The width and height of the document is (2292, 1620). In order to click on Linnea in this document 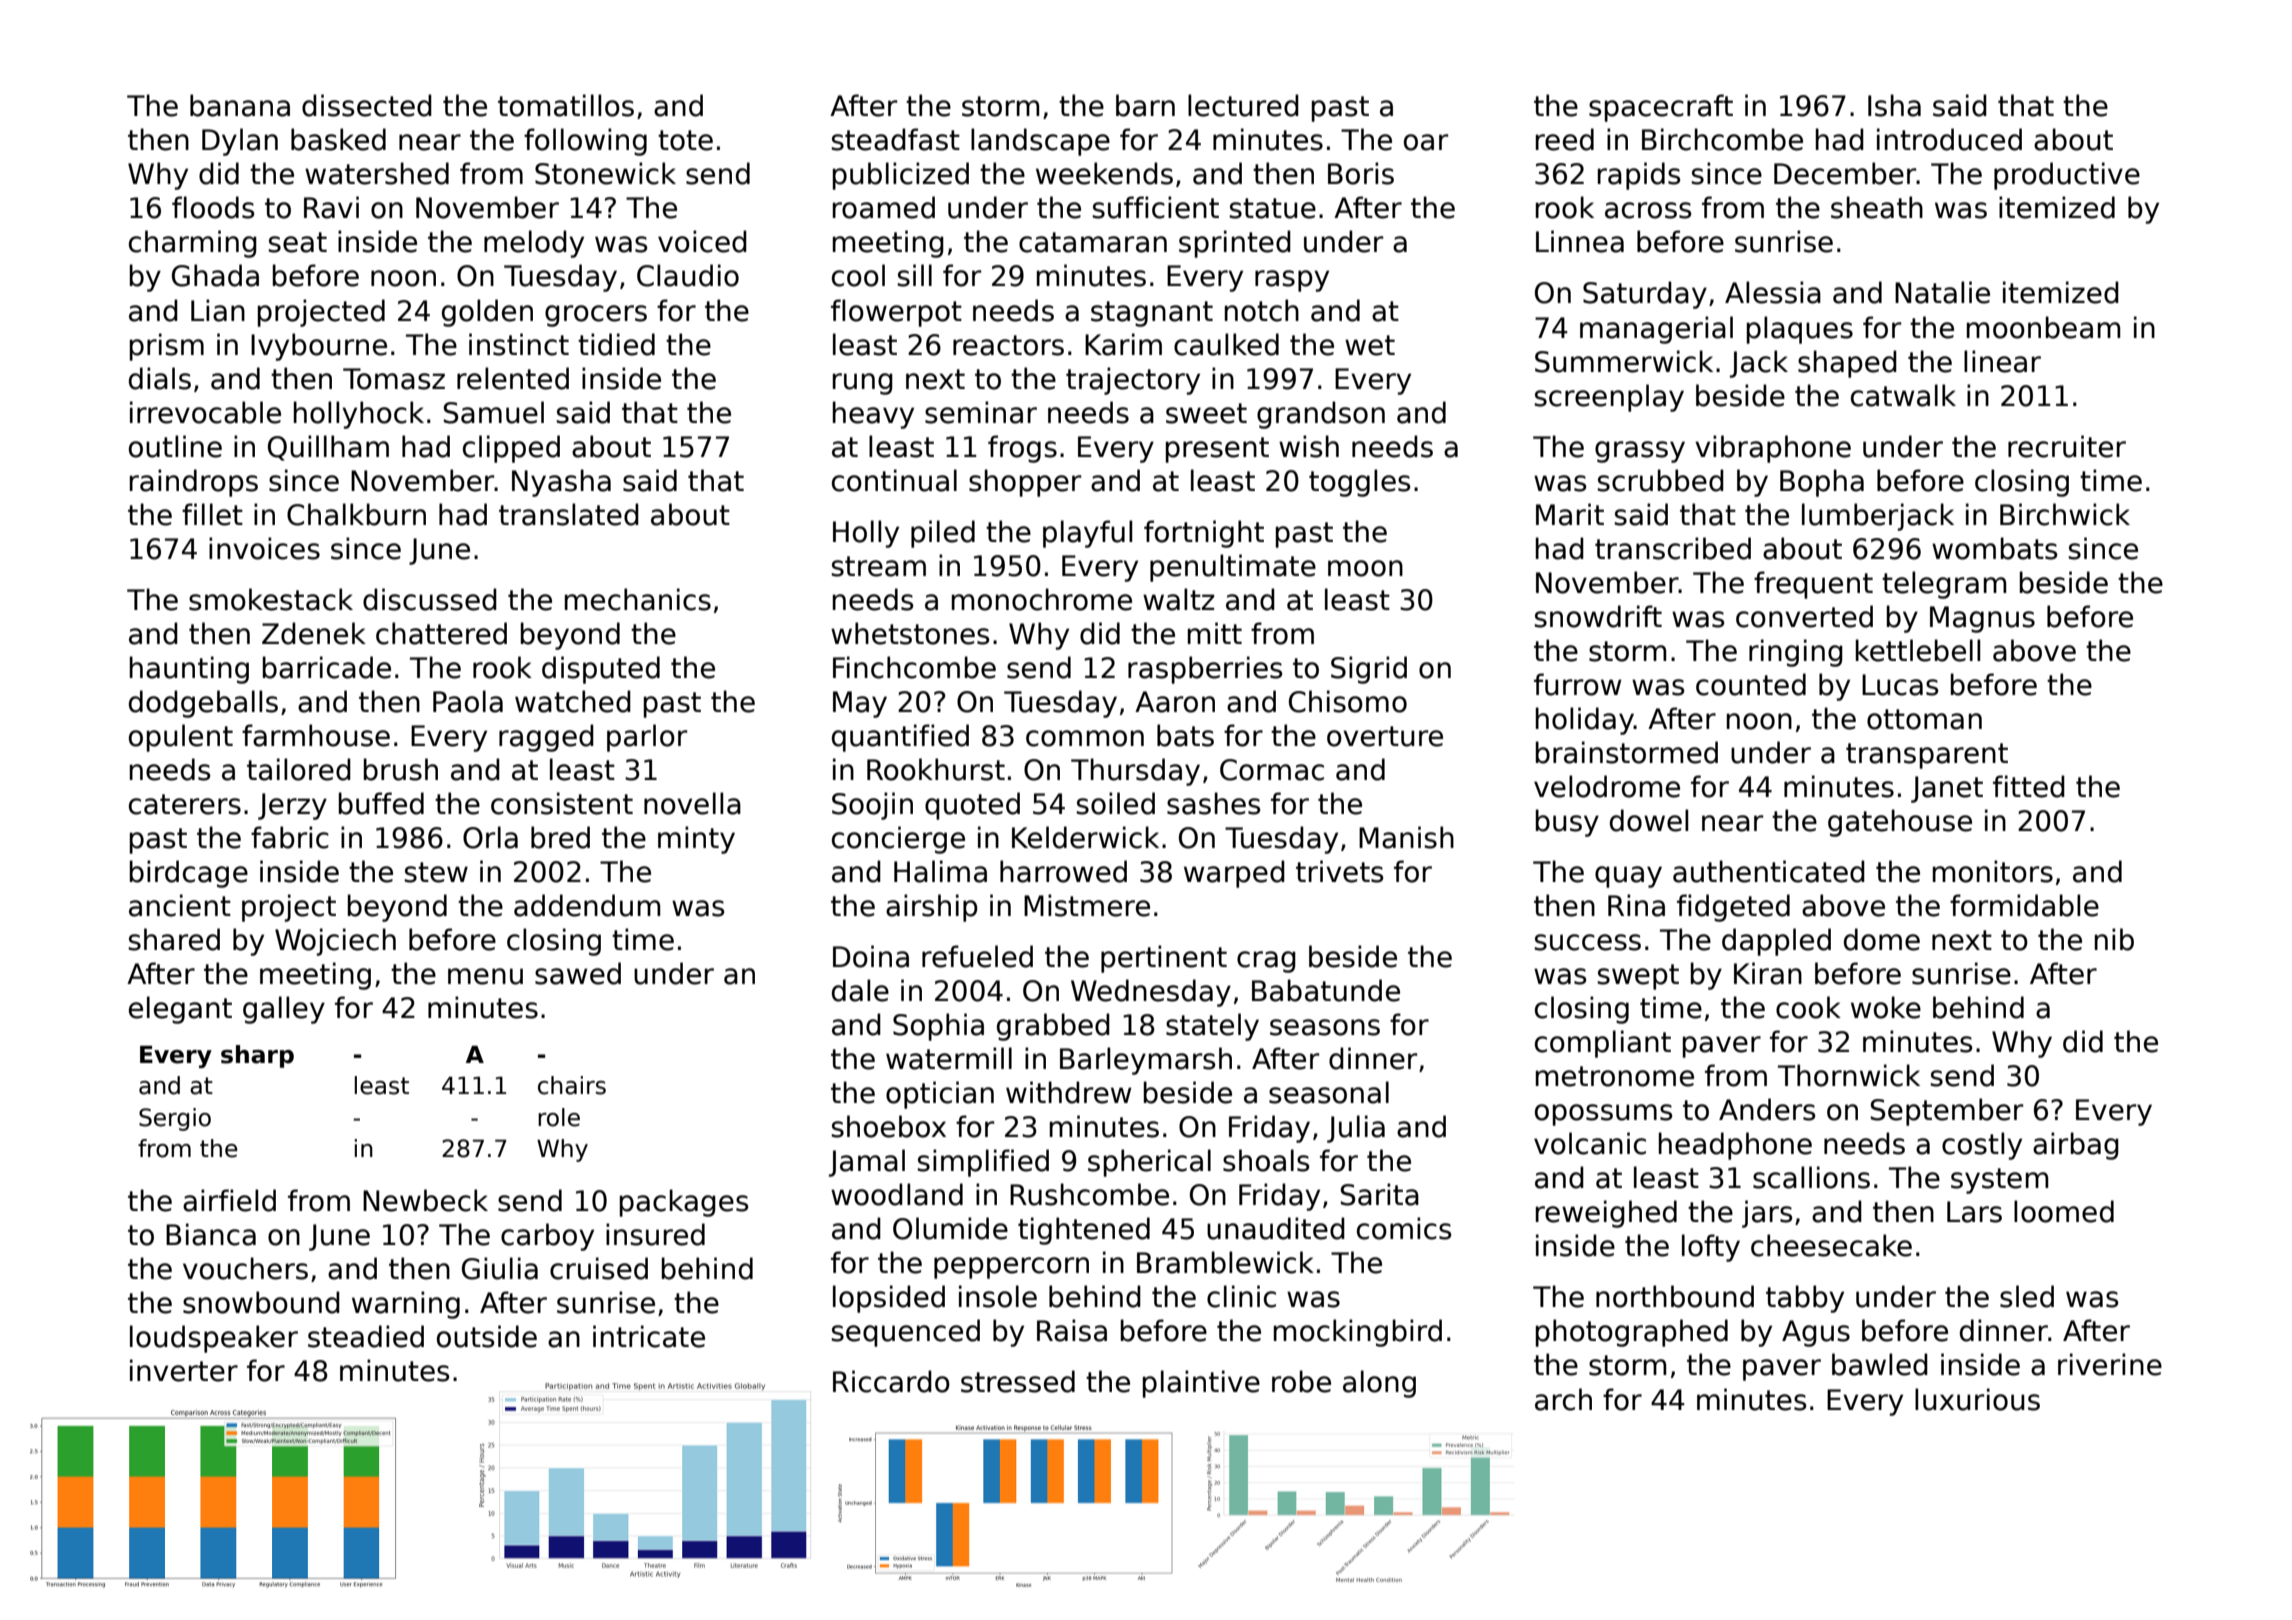, I will do `click(1580, 241)`.
